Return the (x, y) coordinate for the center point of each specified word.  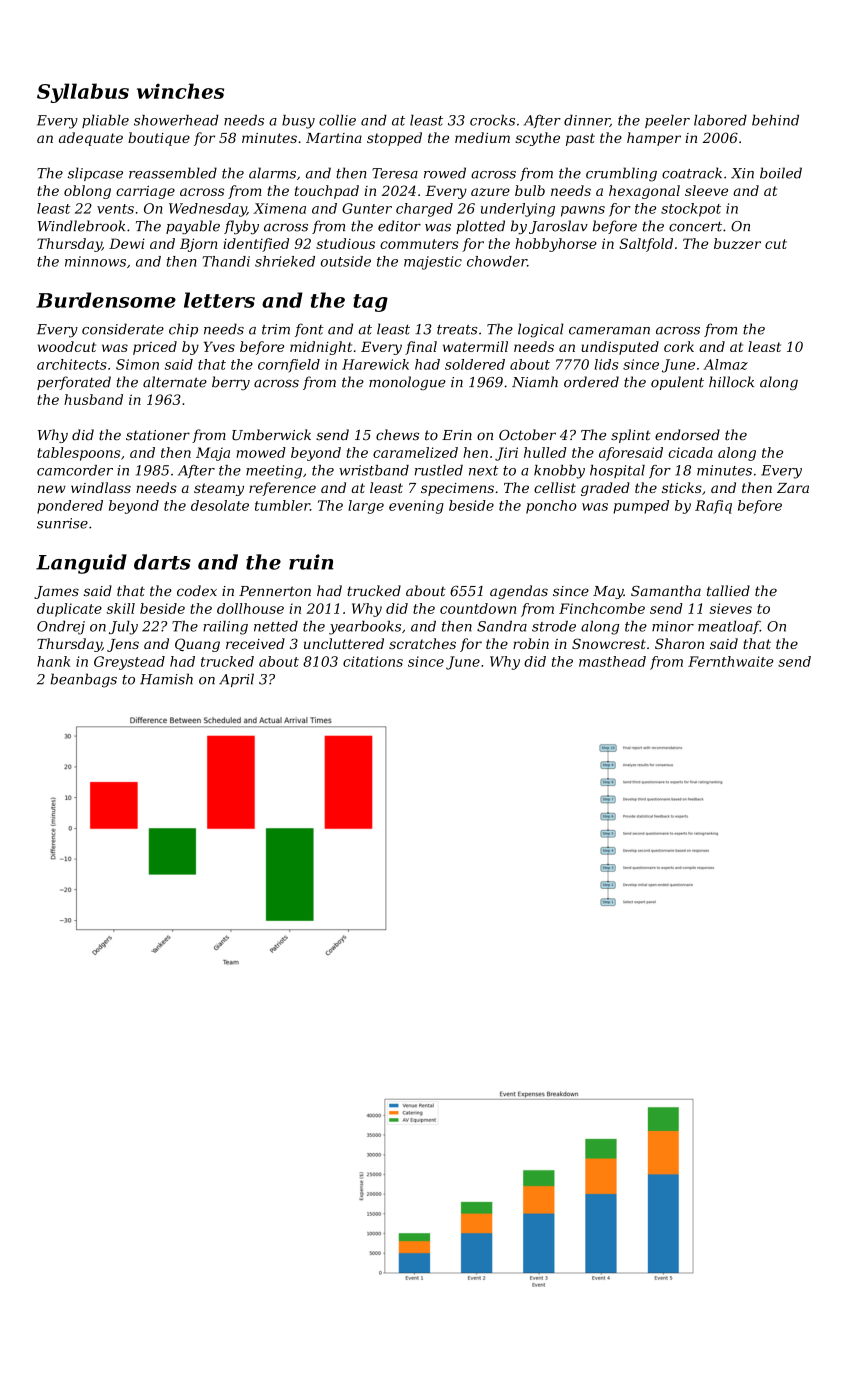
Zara (793, 488)
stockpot (691, 210)
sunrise (62, 523)
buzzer (737, 243)
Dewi (127, 243)
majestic (433, 263)
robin (531, 643)
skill (121, 608)
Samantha (666, 590)
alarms (272, 173)
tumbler (282, 505)
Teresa (395, 173)
